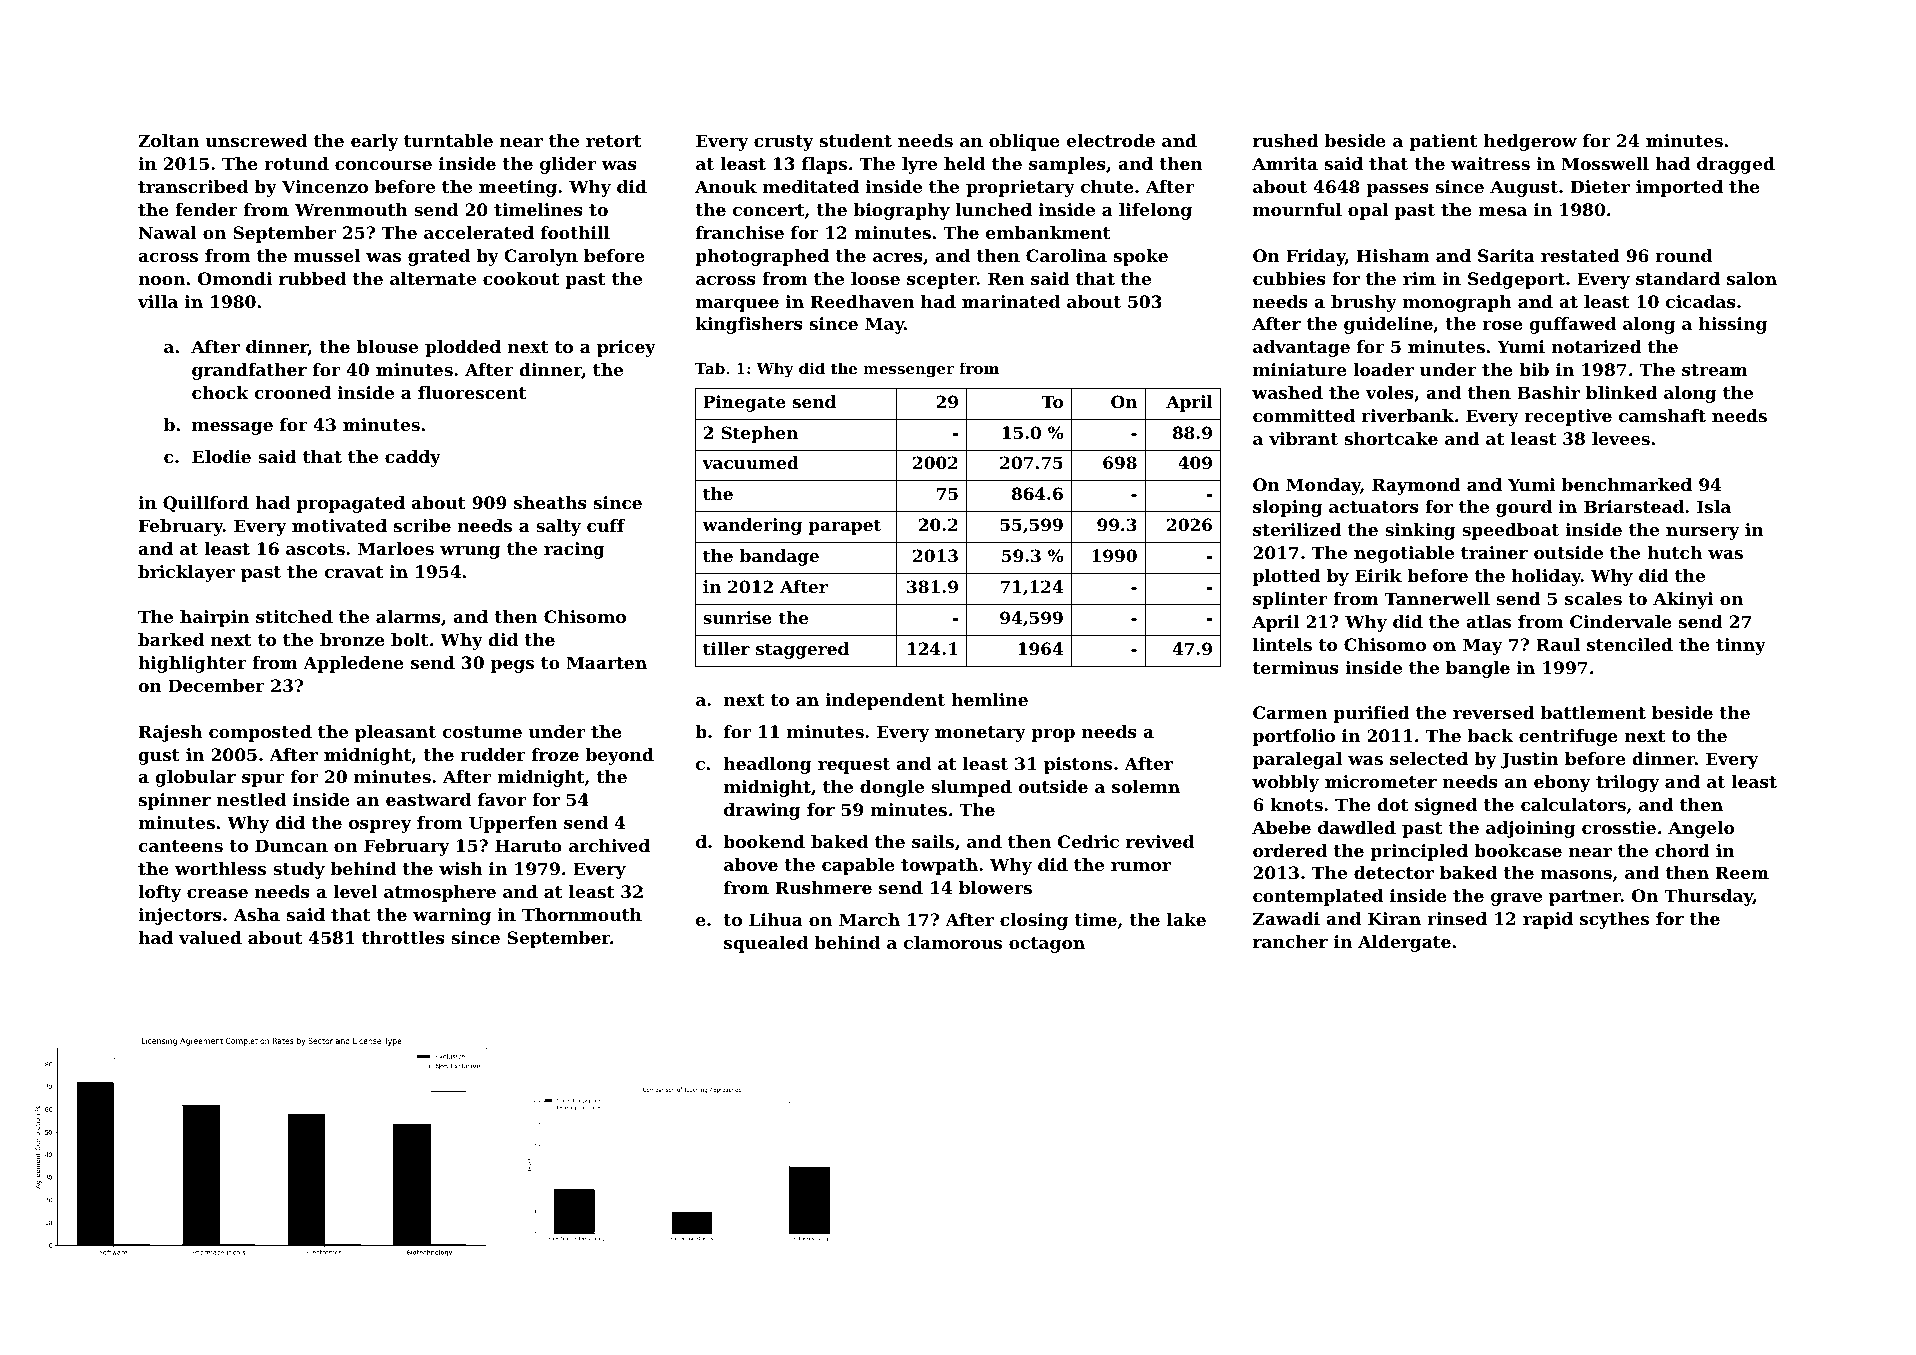 Image resolution: width=1916 pixels, height=1355 pixels. Describe the element at coordinates (784, 143) in the screenshot. I see `crusty` at that location.
